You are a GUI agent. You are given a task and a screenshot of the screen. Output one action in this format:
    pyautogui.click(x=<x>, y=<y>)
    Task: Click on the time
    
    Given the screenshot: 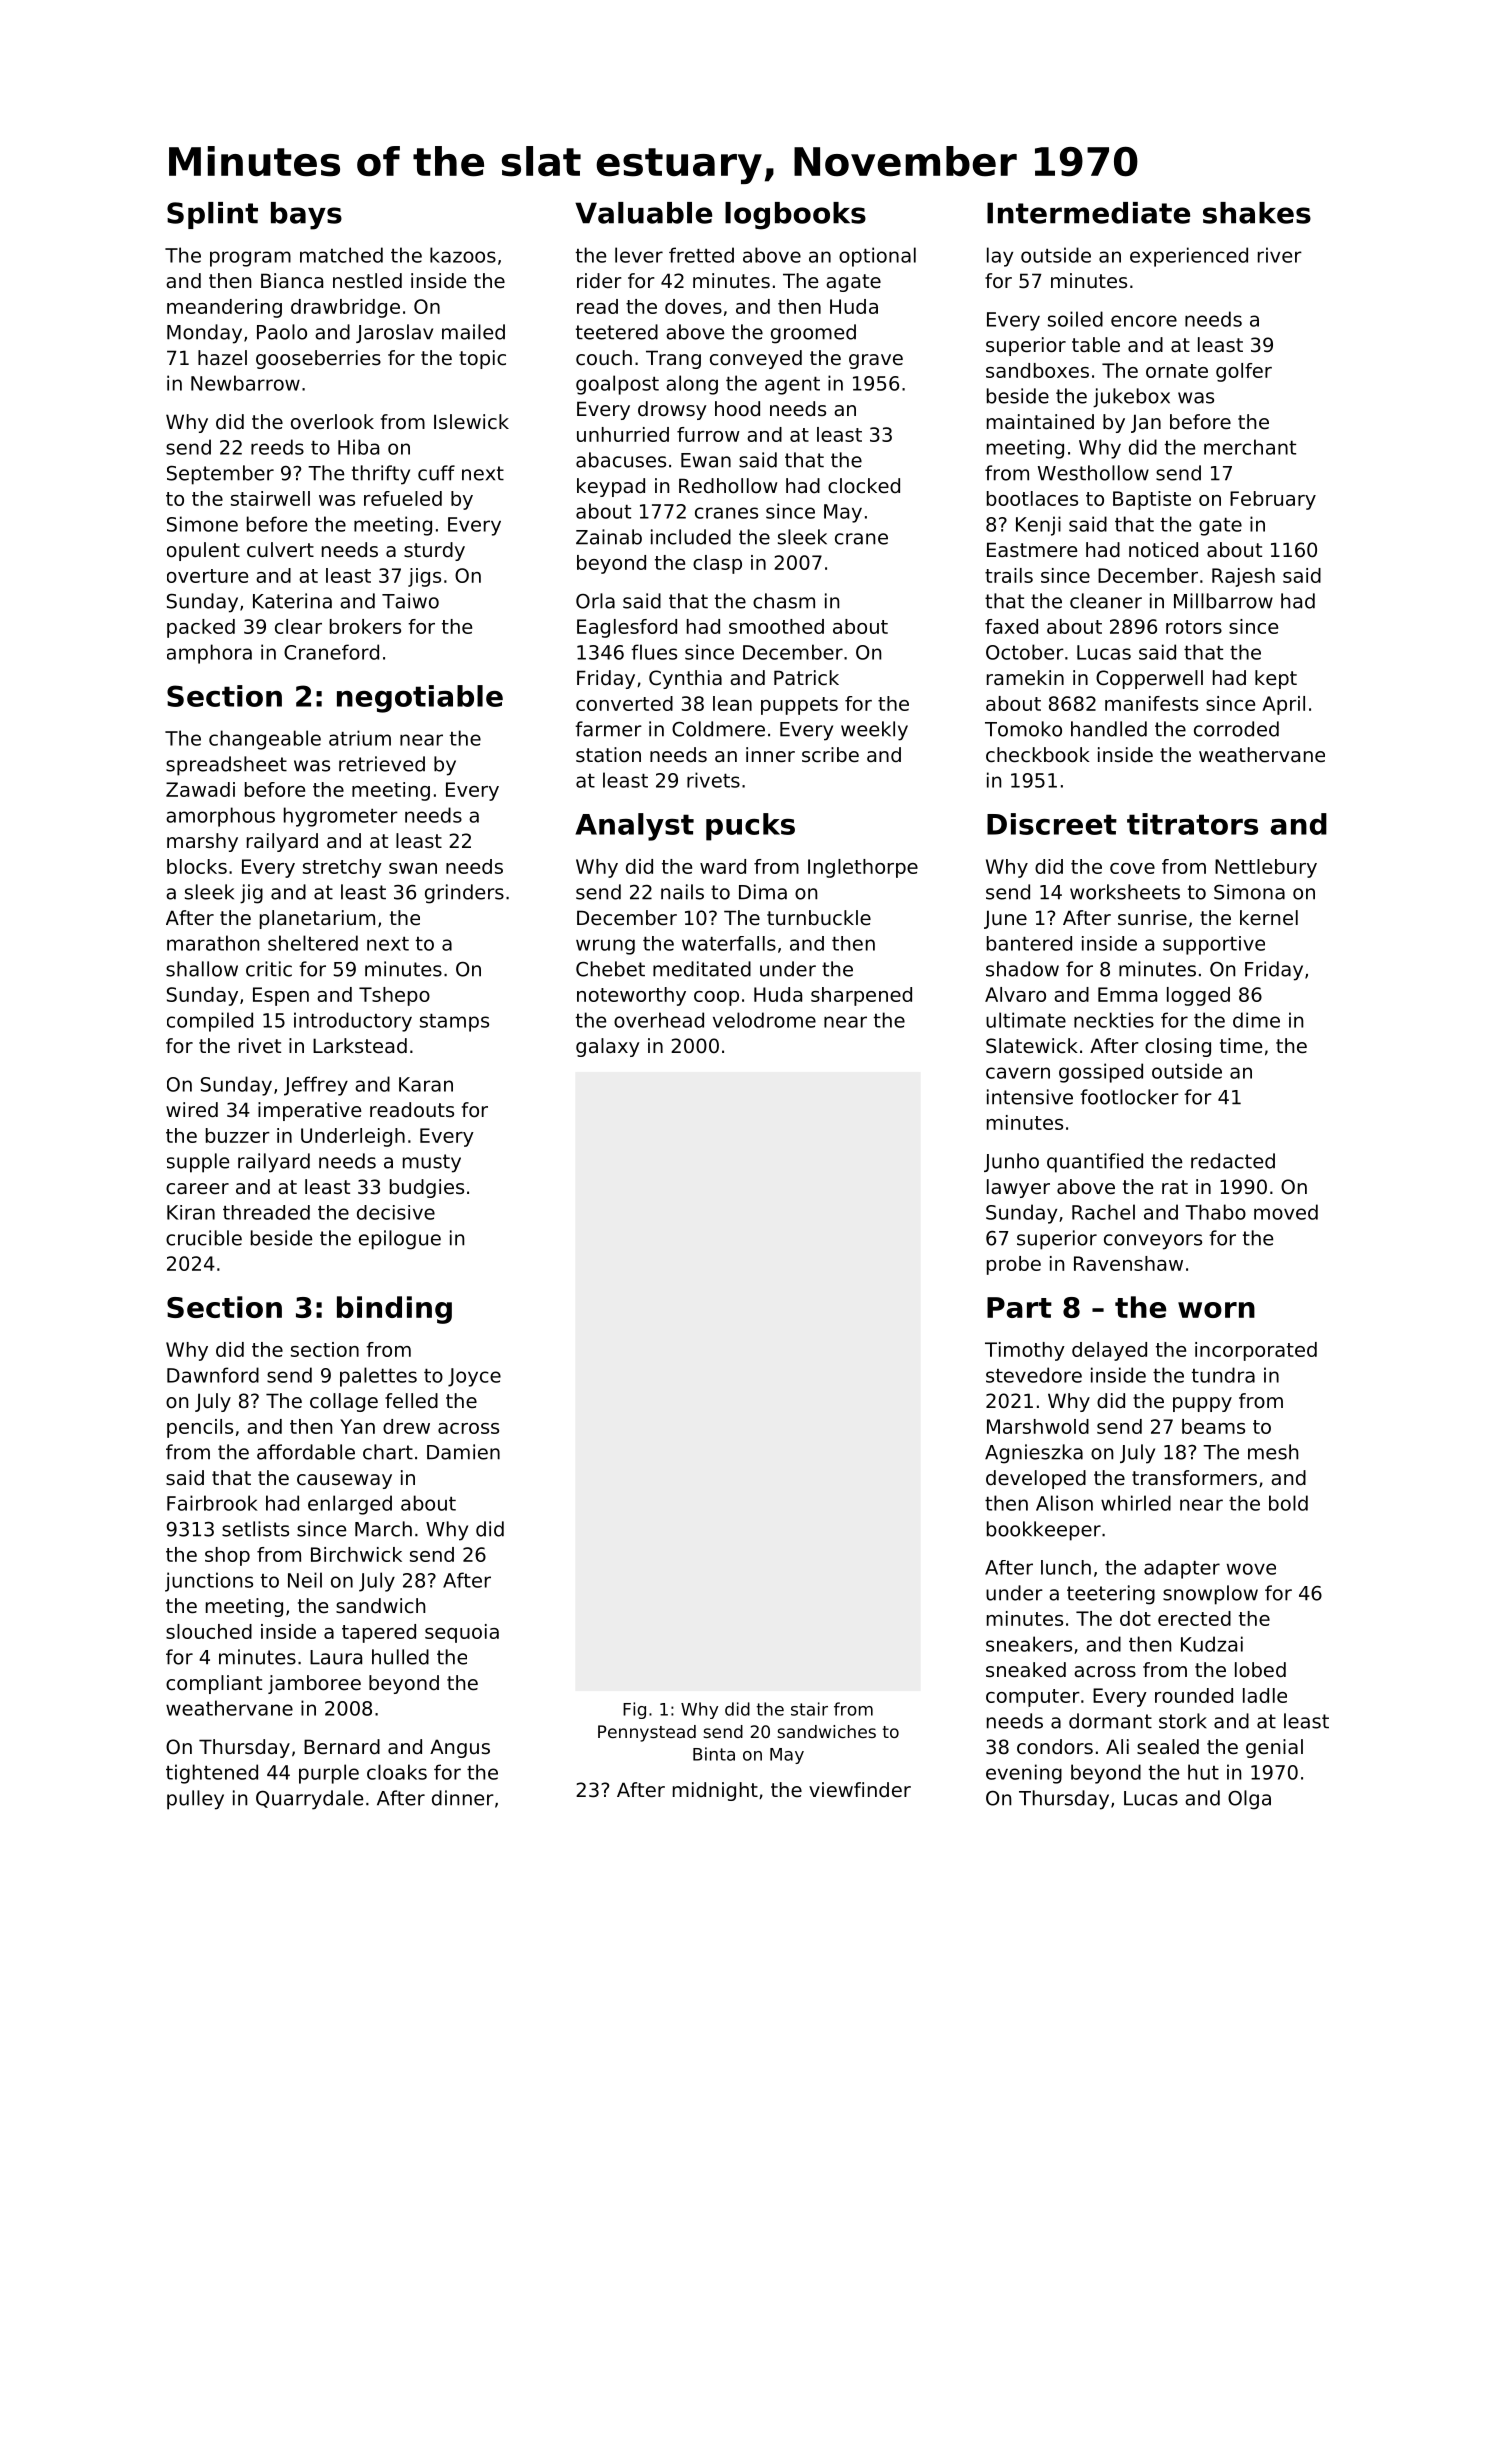 What is the action you would take?
    pyautogui.click(x=1241, y=1046)
